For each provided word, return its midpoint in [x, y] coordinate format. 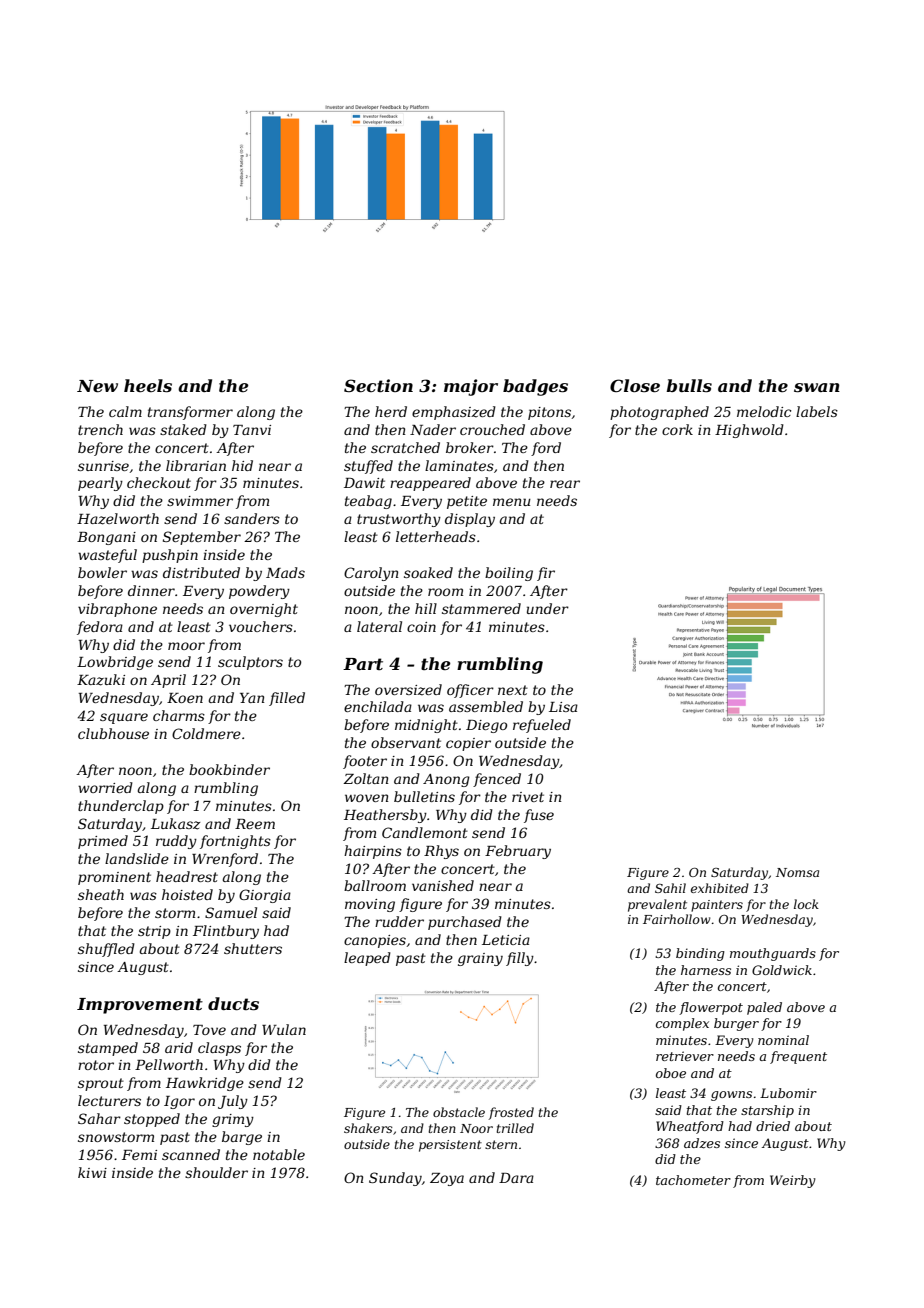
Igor [179, 1102]
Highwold [749, 431]
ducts [233, 1003]
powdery [259, 592]
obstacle [459, 1112]
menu [512, 502]
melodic [764, 411]
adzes [702, 1143]
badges [535, 387]
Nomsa [797, 872]
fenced [497, 780]
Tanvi [252, 430]
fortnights [235, 842]
